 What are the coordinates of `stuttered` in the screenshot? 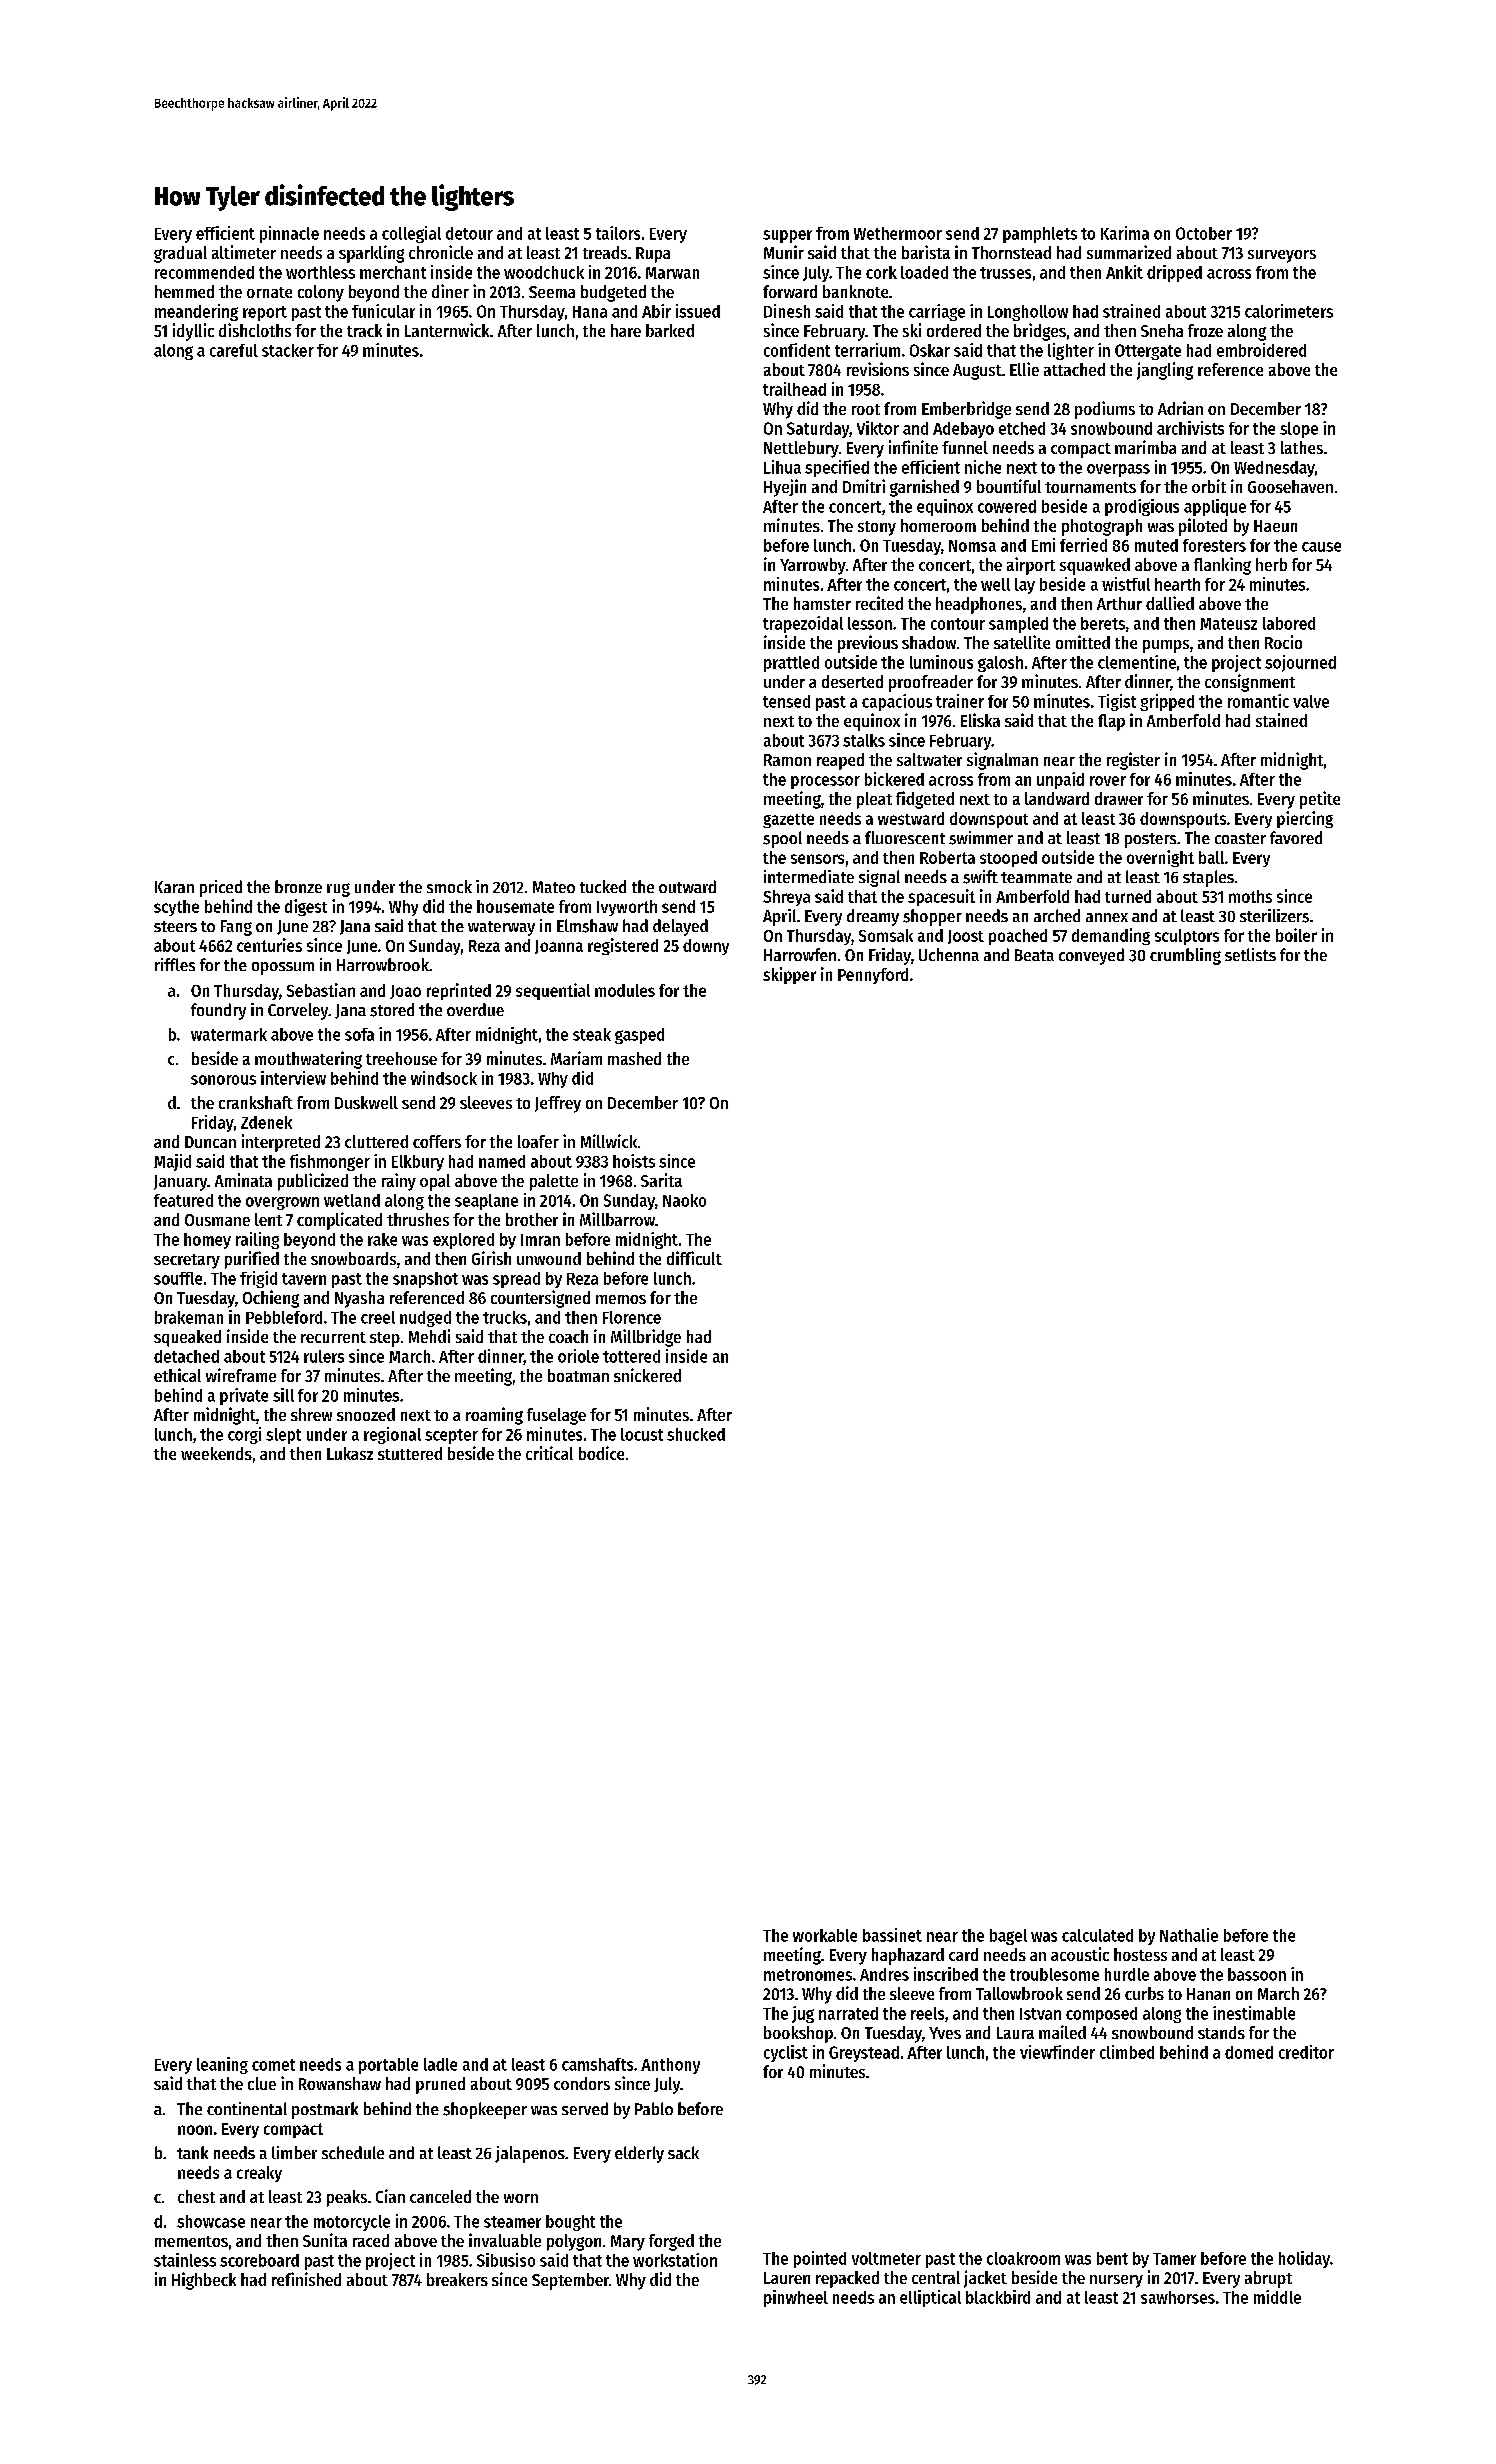 It's located at (410, 1453).
